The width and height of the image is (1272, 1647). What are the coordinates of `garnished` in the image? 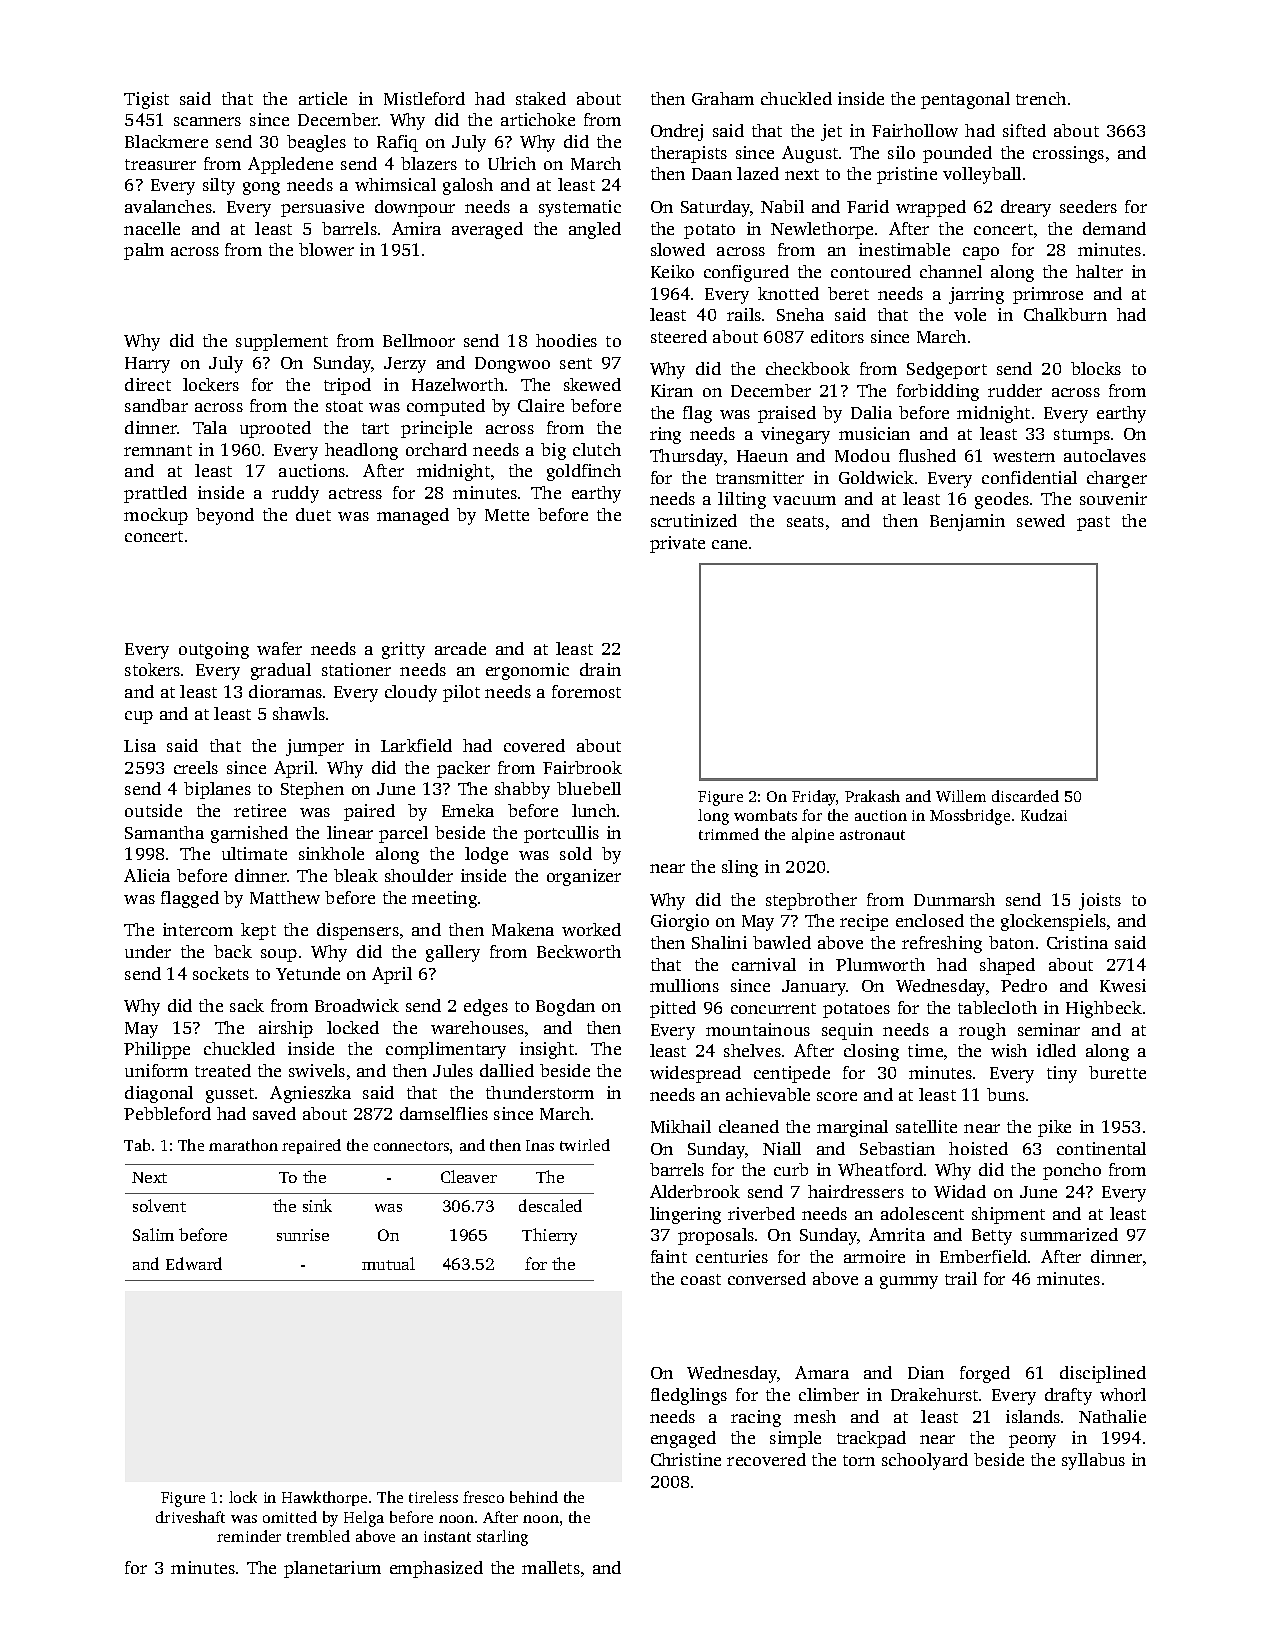 It's located at (249, 834).
